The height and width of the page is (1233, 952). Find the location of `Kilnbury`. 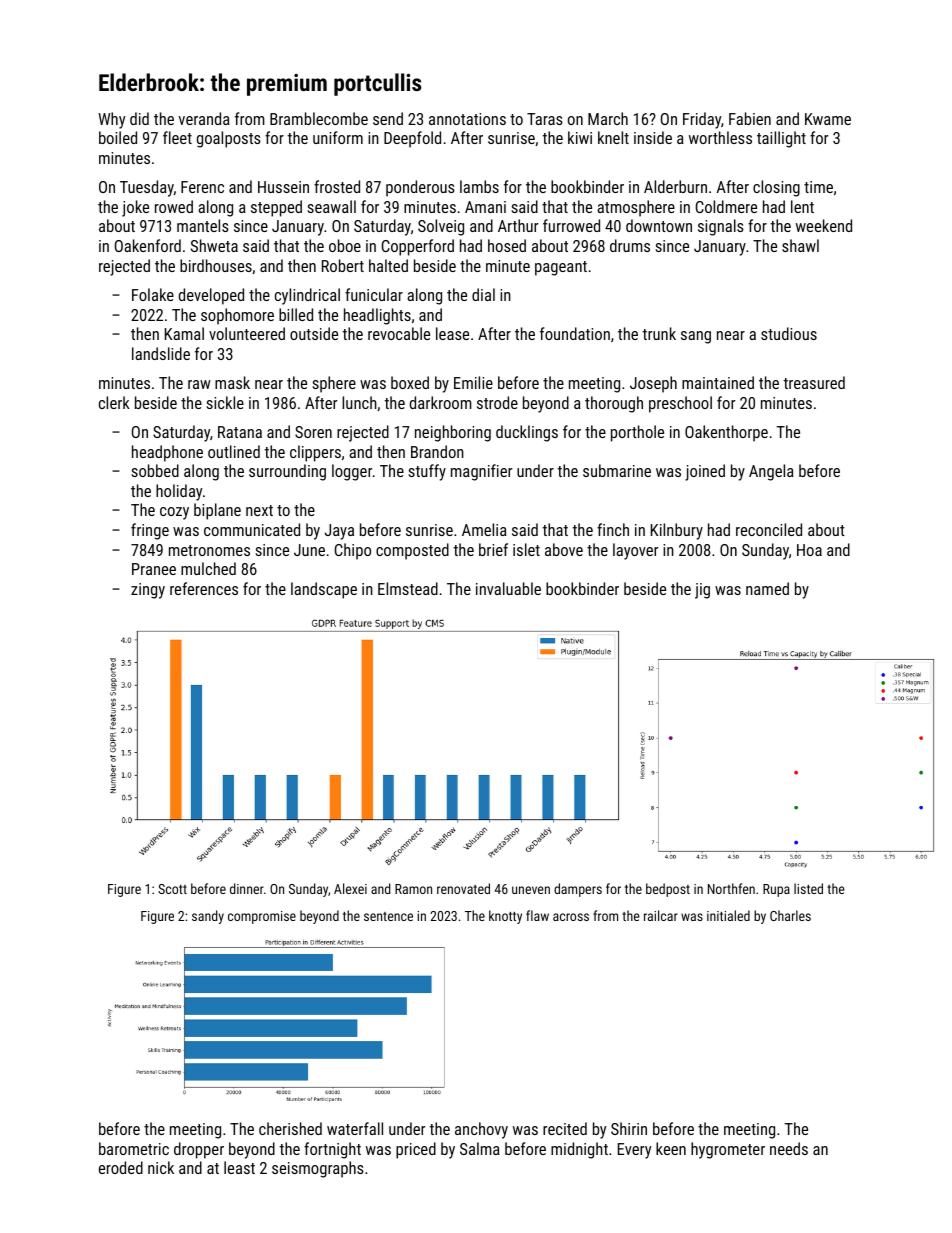

Kilnbury is located at coordinates (677, 531).
